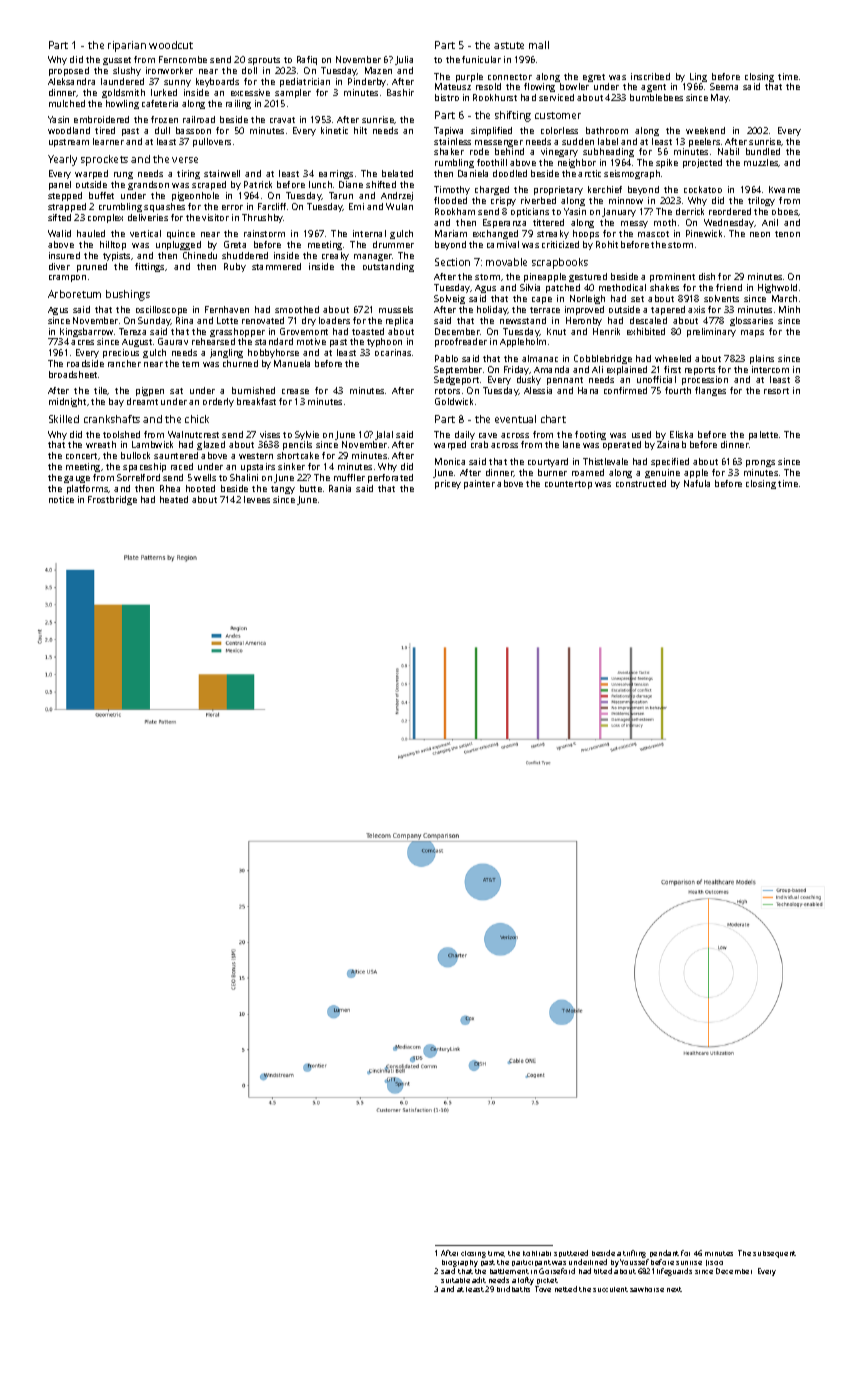 The image size is (849, 1400). I want to click on raced, so click(182, 466).
